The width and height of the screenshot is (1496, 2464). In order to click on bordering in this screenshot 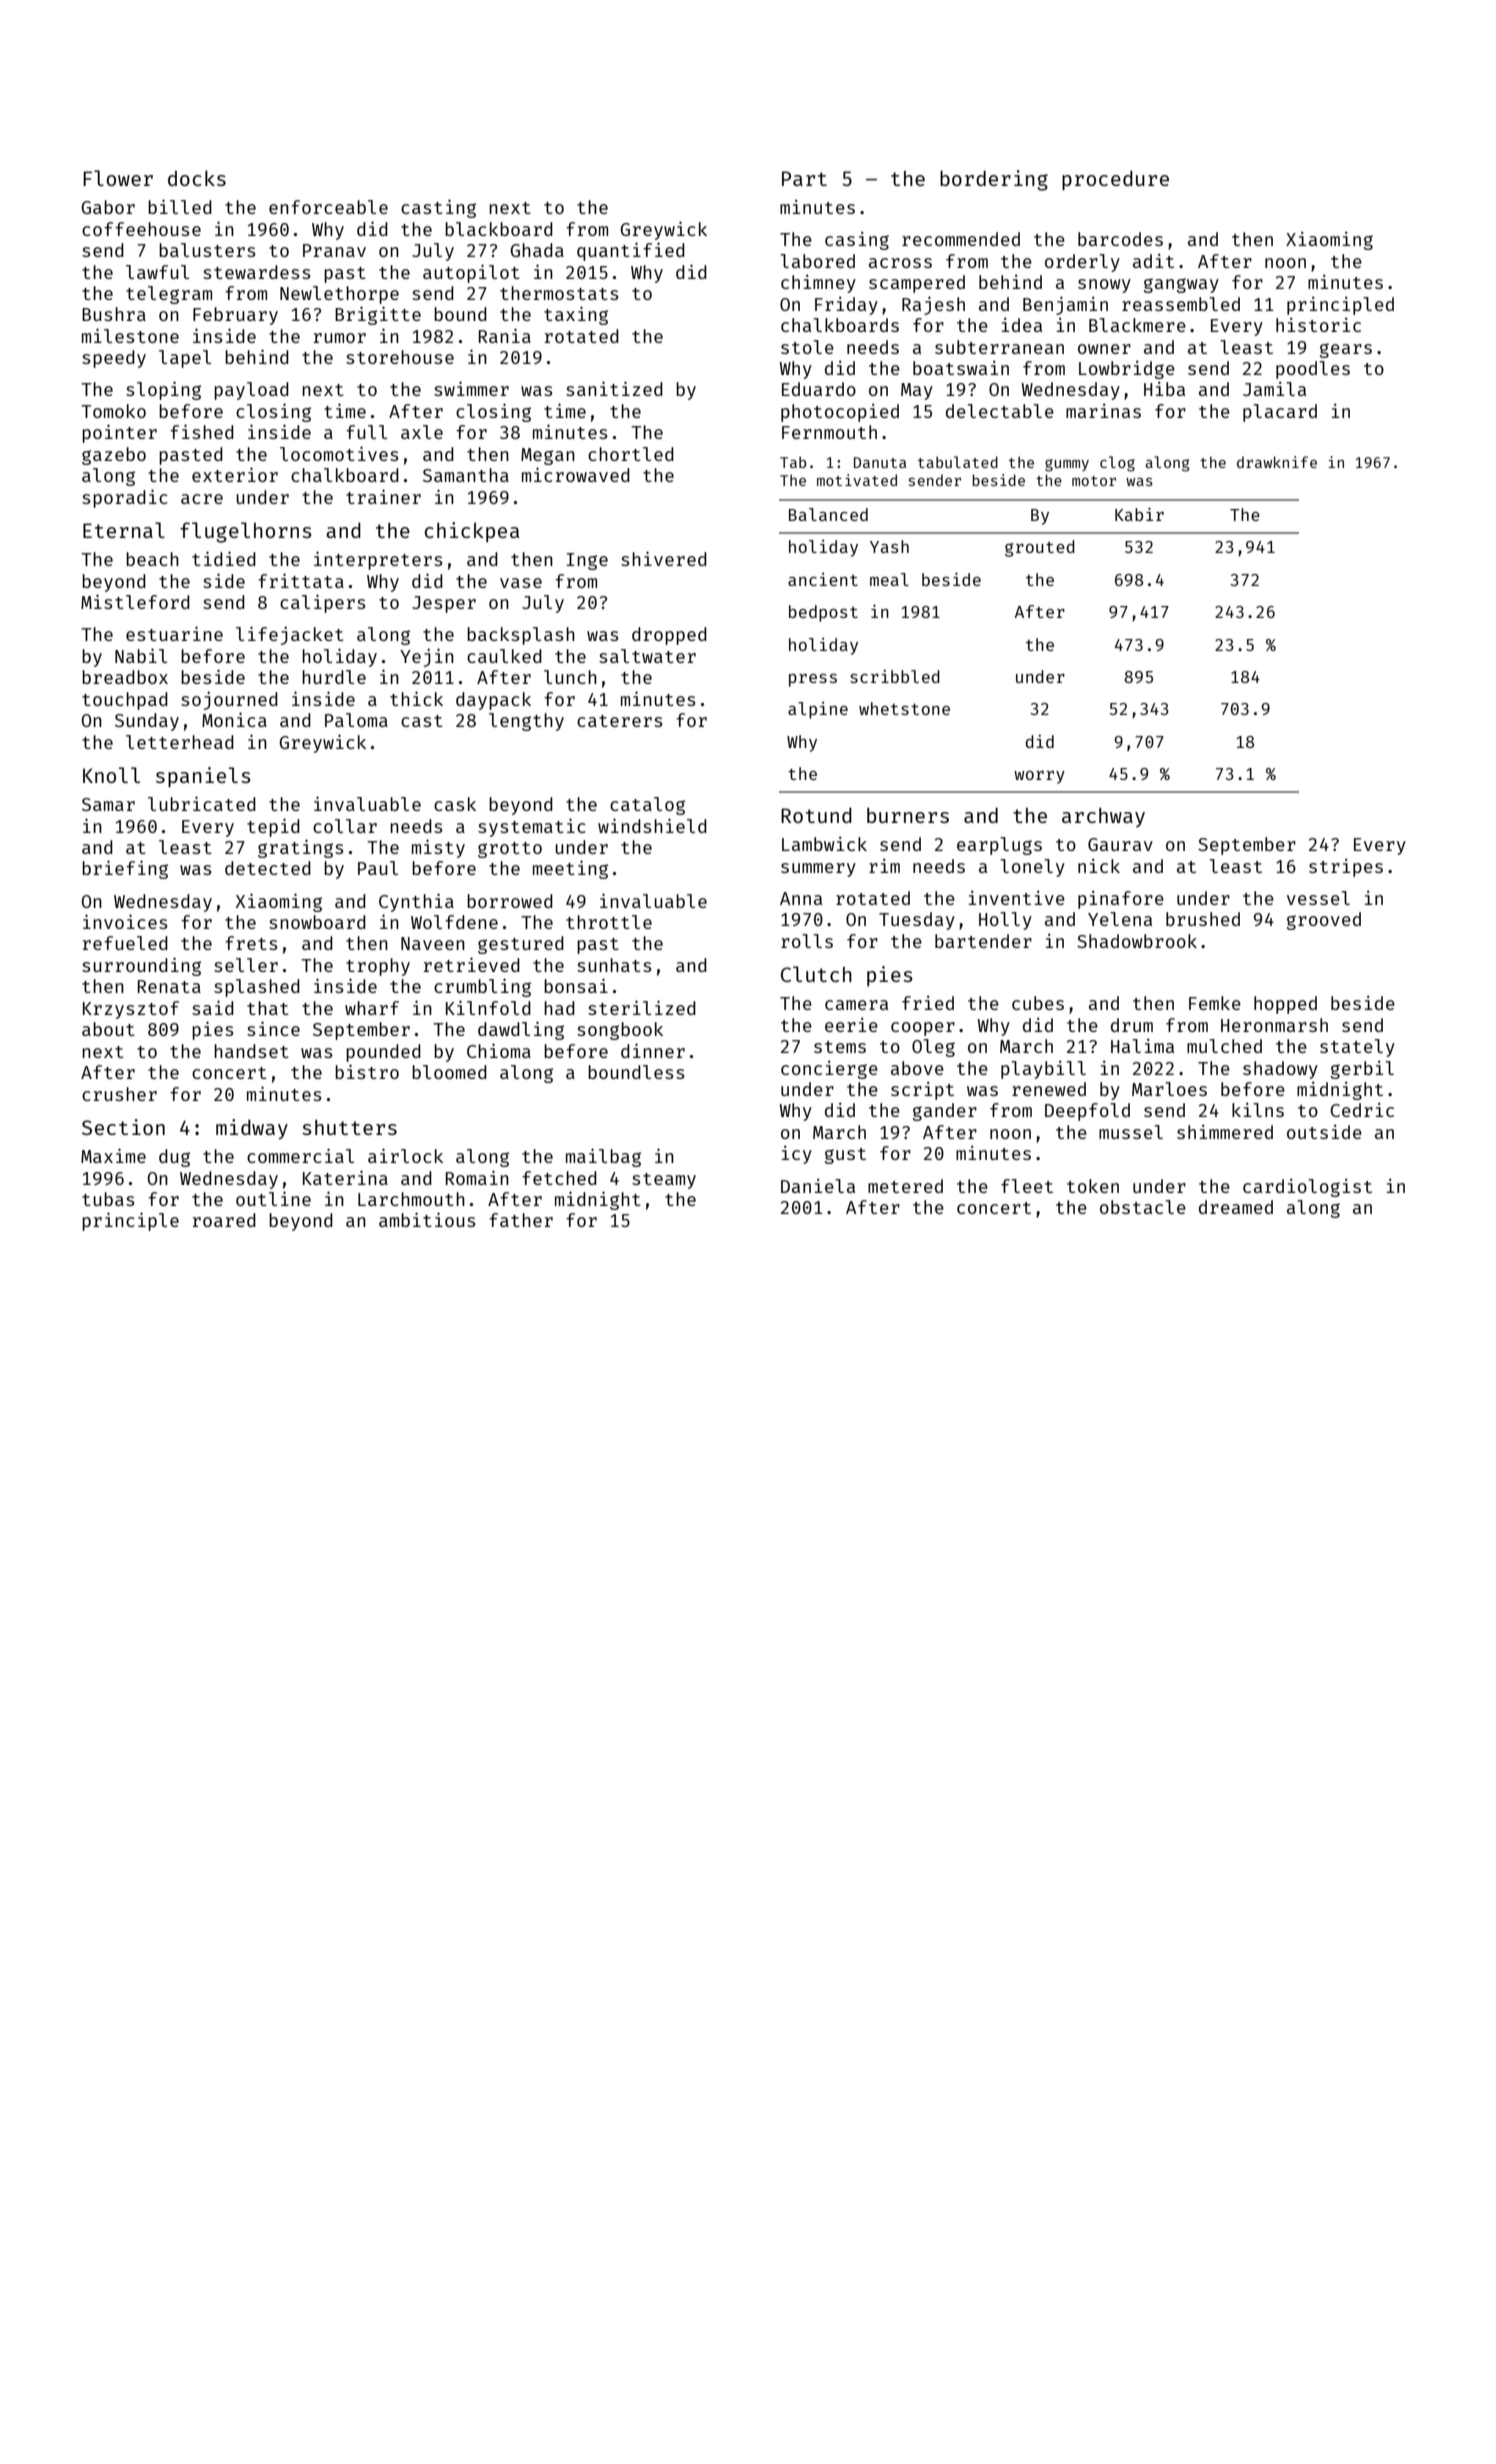, I will do `click(994, 180)`.
